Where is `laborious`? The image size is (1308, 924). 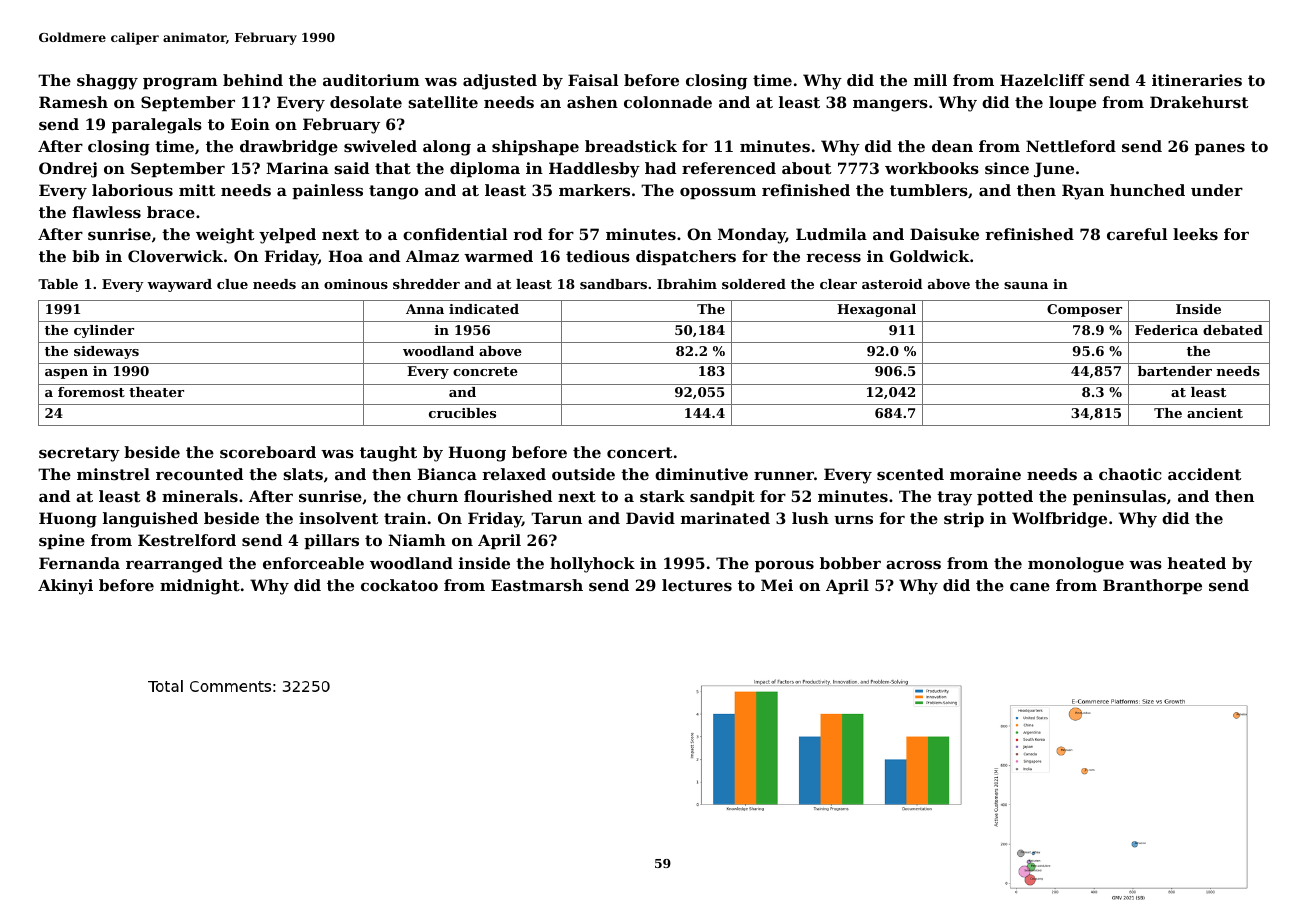
laborious is located at coordinates (132, 190).
